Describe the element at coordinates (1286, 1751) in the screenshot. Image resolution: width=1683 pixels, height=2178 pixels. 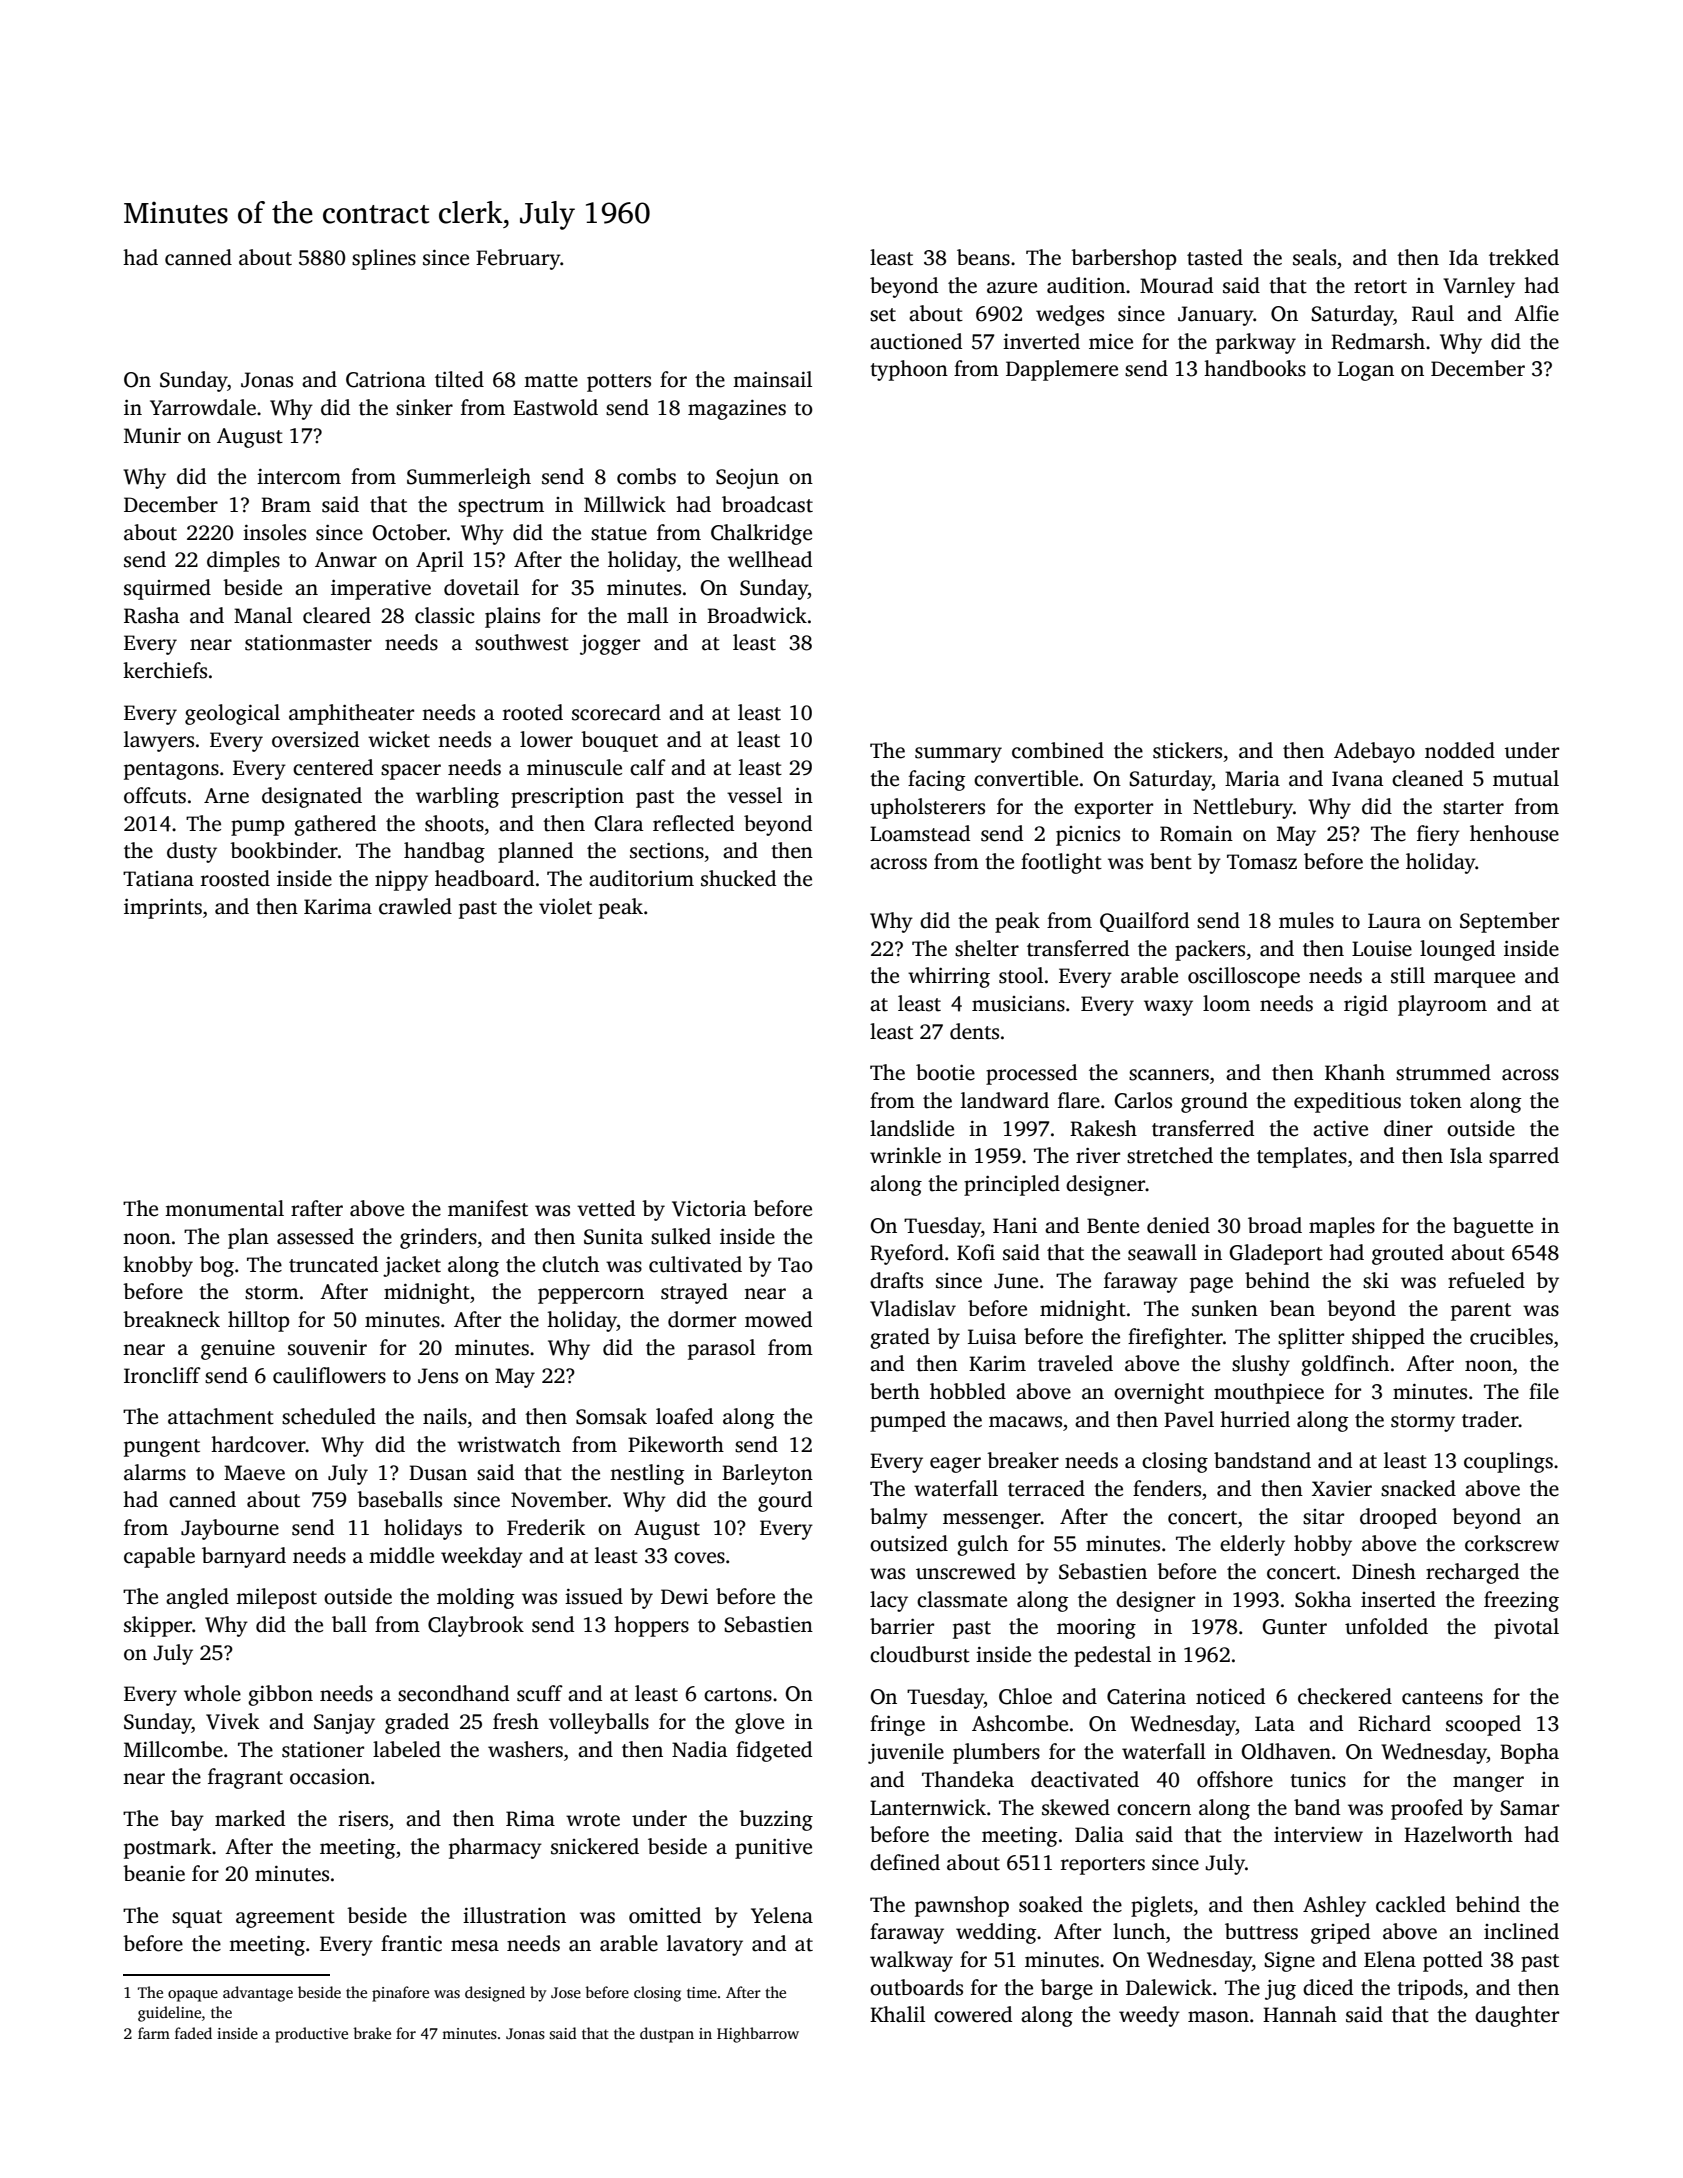
I see `Oldhaven` at that location.
